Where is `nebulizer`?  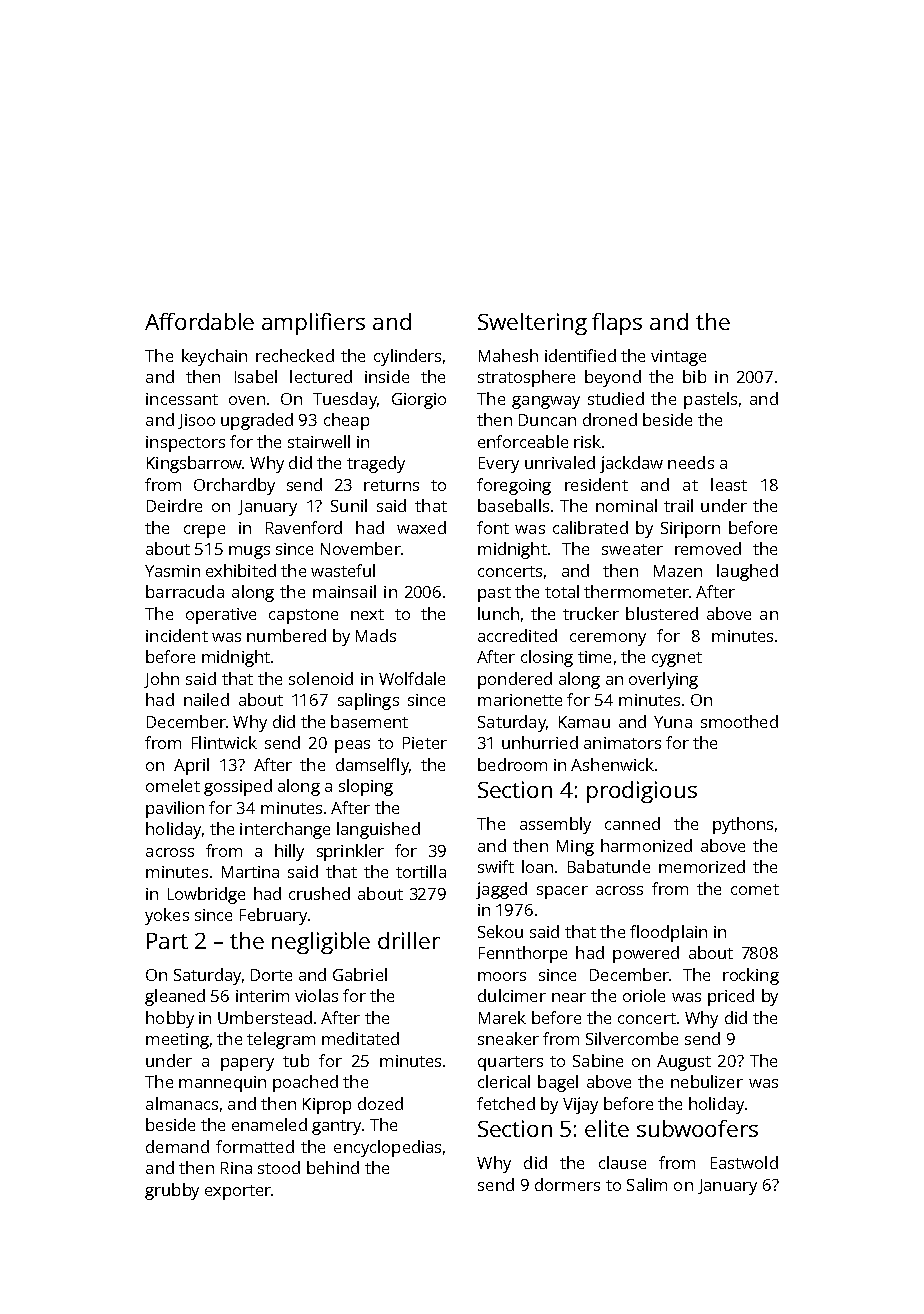 nebulizer is located at coordinates (707, 1081).
